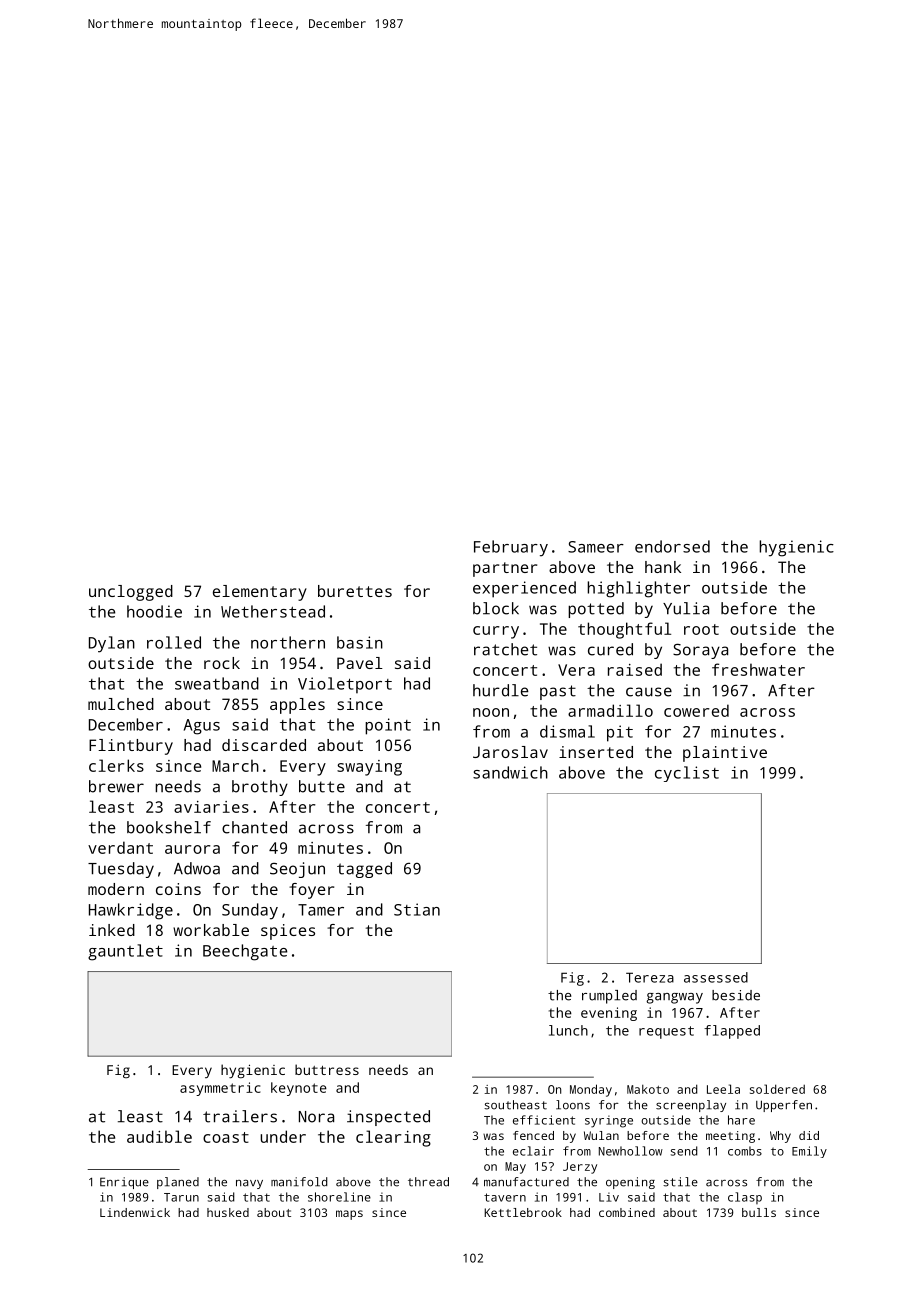 The height and width of the screenshot is (1308, 924). What do you see at coordinates (568, 1030) in the screenshot?
I see `lunch` at bounding box center [568, 1030].
